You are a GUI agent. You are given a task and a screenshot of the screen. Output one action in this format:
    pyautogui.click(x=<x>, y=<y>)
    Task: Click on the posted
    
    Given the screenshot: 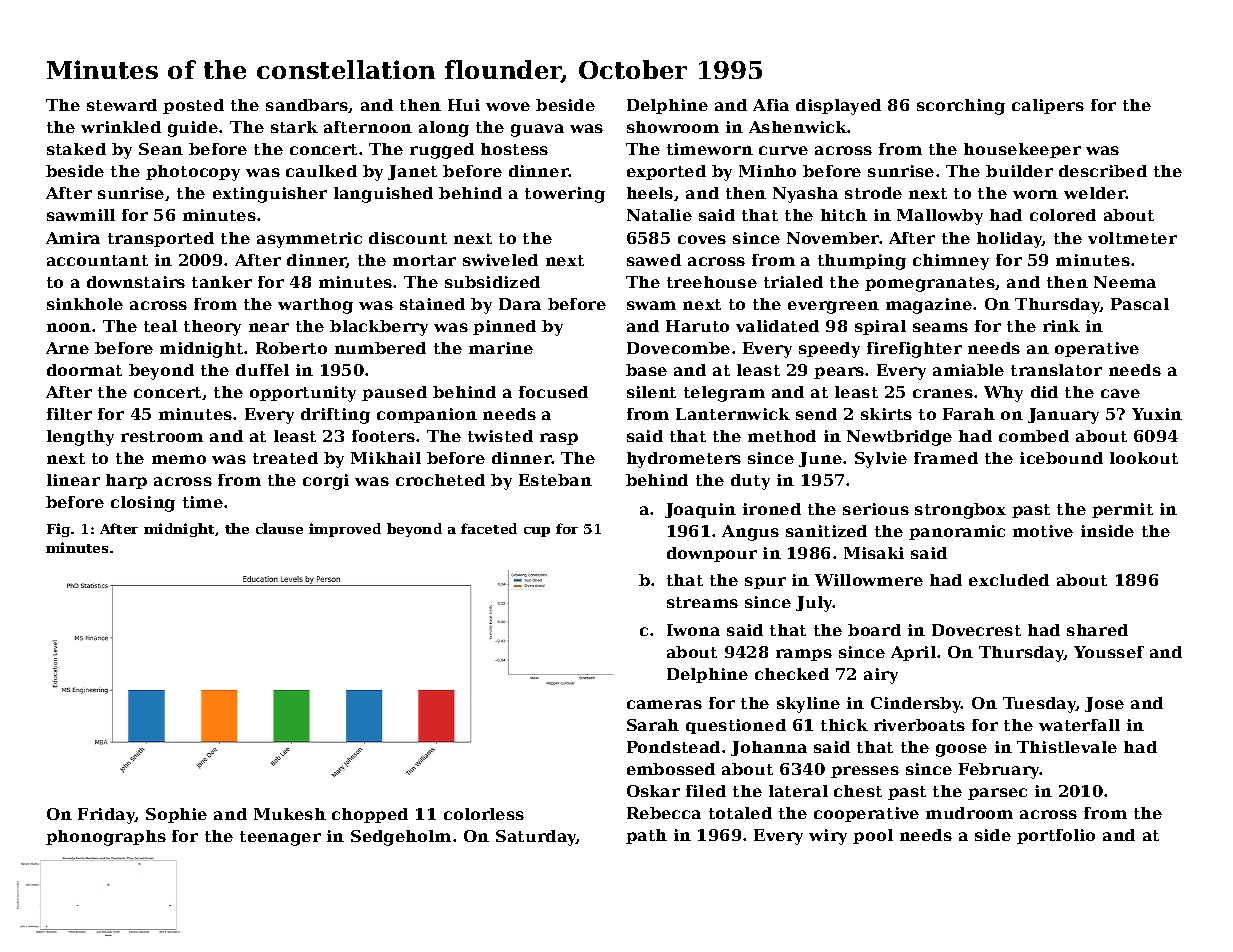 What is the action you would take?
    pyautogui.click(x=193, y=106)
